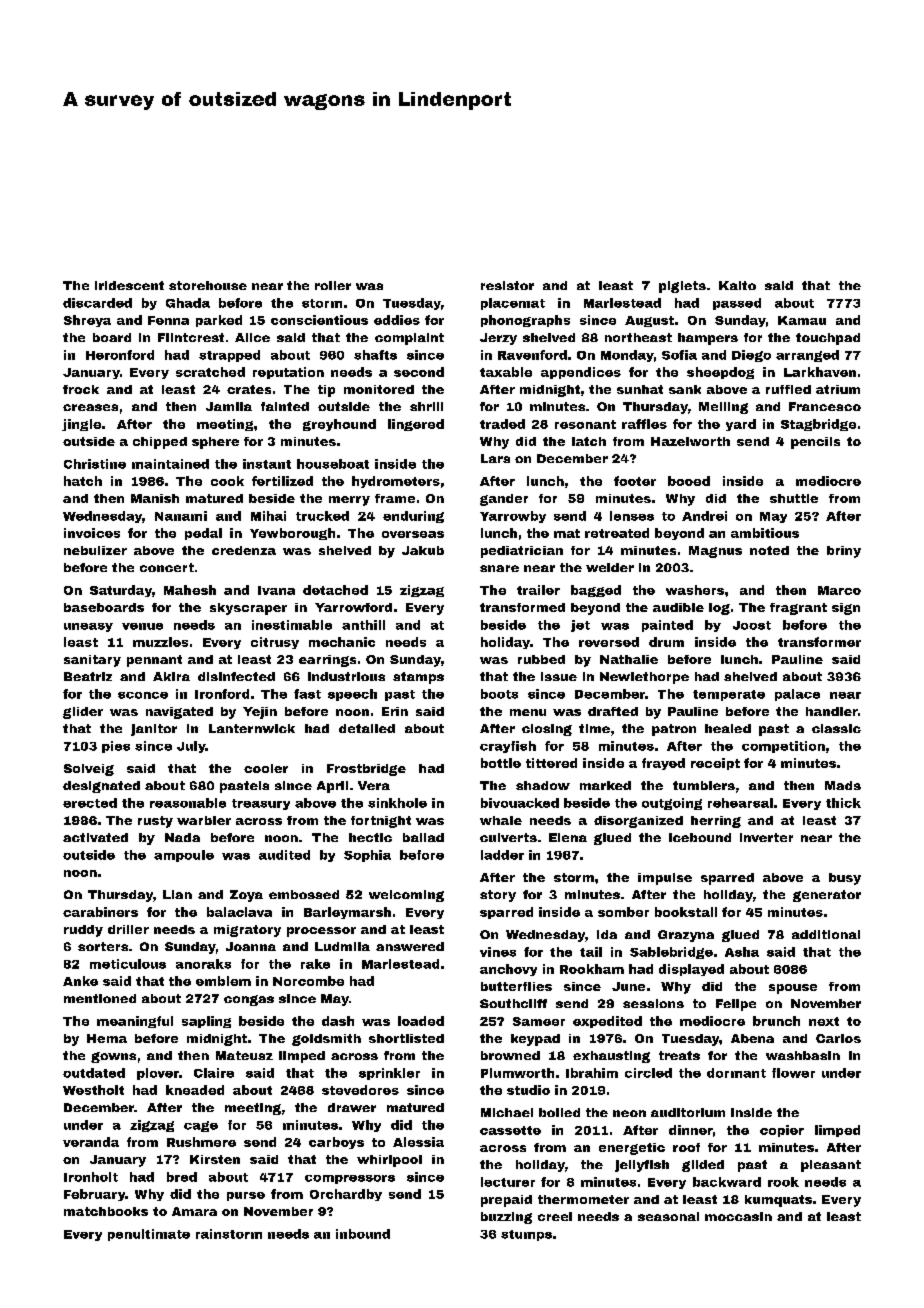 This page has width=924, height=1308. I want to click on enduring, so click(413, 517).
